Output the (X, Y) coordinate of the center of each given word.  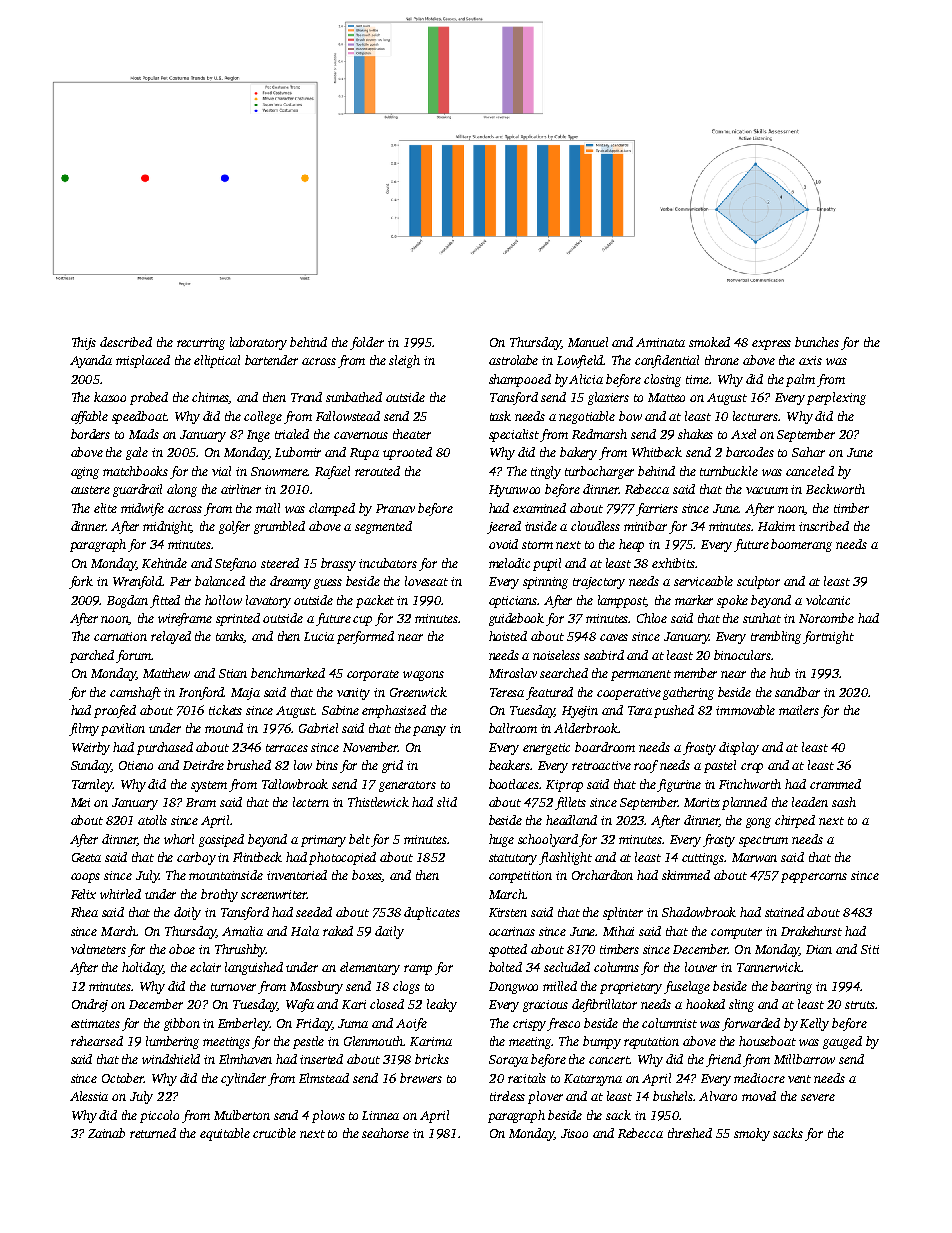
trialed (292, 434)
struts (860, 1005)
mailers (799, 710)
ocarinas (512, 931)
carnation (120, 636)
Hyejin (580, 712)
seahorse (385, 1133)
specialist (514, 435)
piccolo (159, 1116)
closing (662, 380)
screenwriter (274, 894)
